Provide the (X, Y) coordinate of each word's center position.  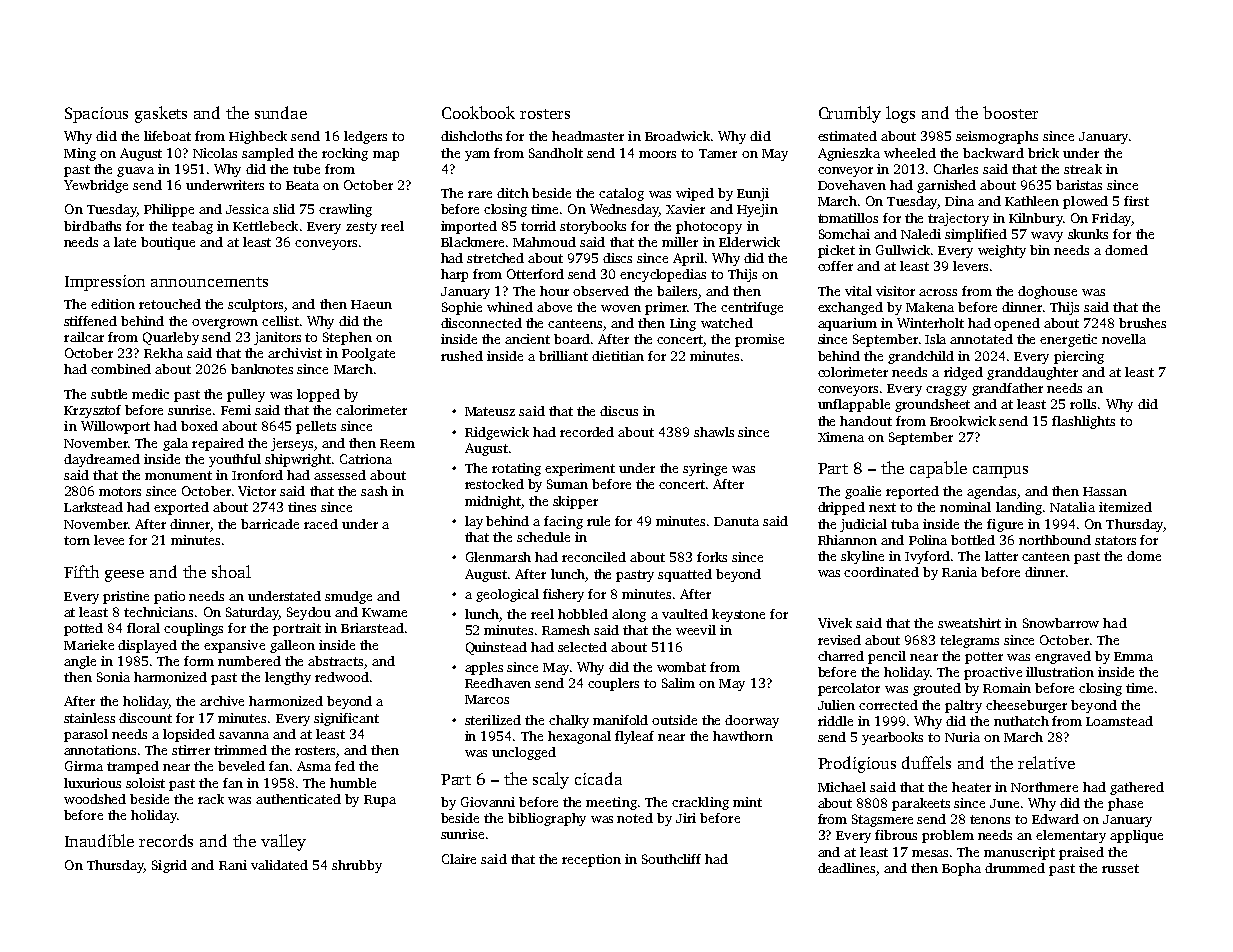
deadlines (846, 868)
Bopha (961, 869)
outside (674, 720)
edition (113, 304)
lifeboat (167, 136)
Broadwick (677, 136)
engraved (1063, 657)
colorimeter (853, 372)
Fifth (81, 571)
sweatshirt (969, 623)
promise (759, 340)
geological (507, 595)
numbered (249, 661)
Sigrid (169, 866)
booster (1010, 112)
